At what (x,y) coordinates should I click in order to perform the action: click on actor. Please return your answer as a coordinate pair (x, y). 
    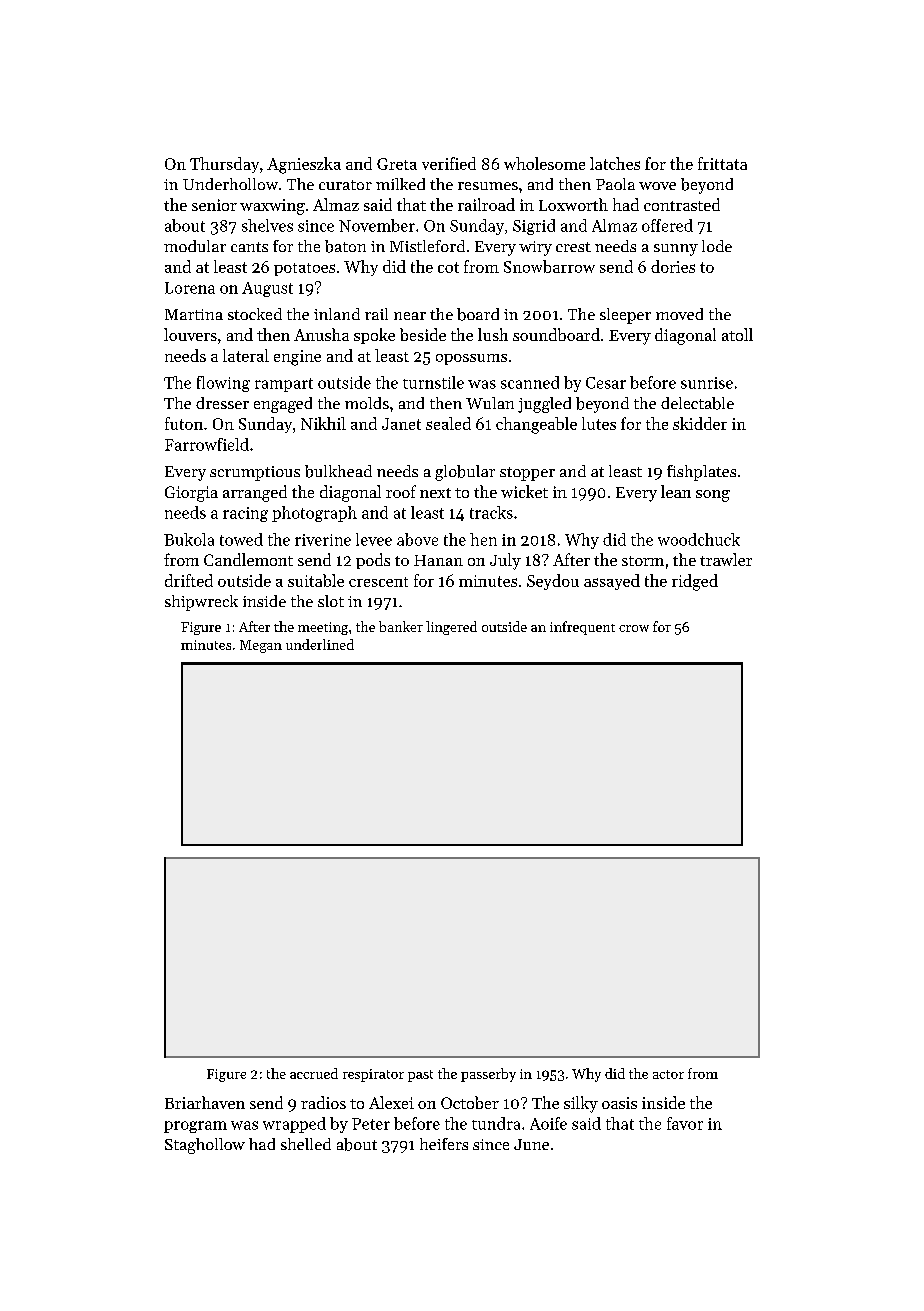
    Looking at the image, I should click on (668, 1074).
